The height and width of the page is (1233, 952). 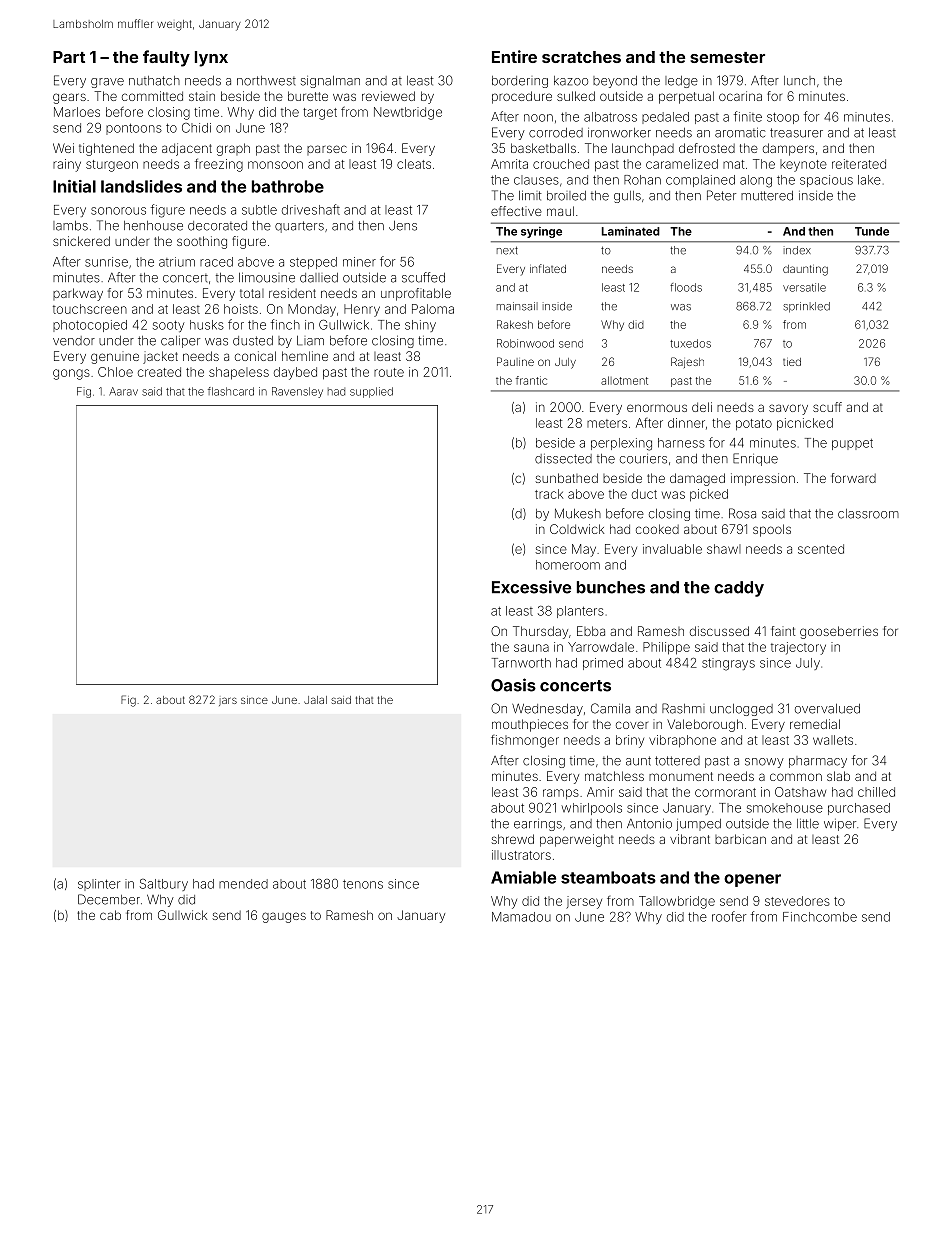 I want to click on driveshaft, so click(x=311, y=209).
